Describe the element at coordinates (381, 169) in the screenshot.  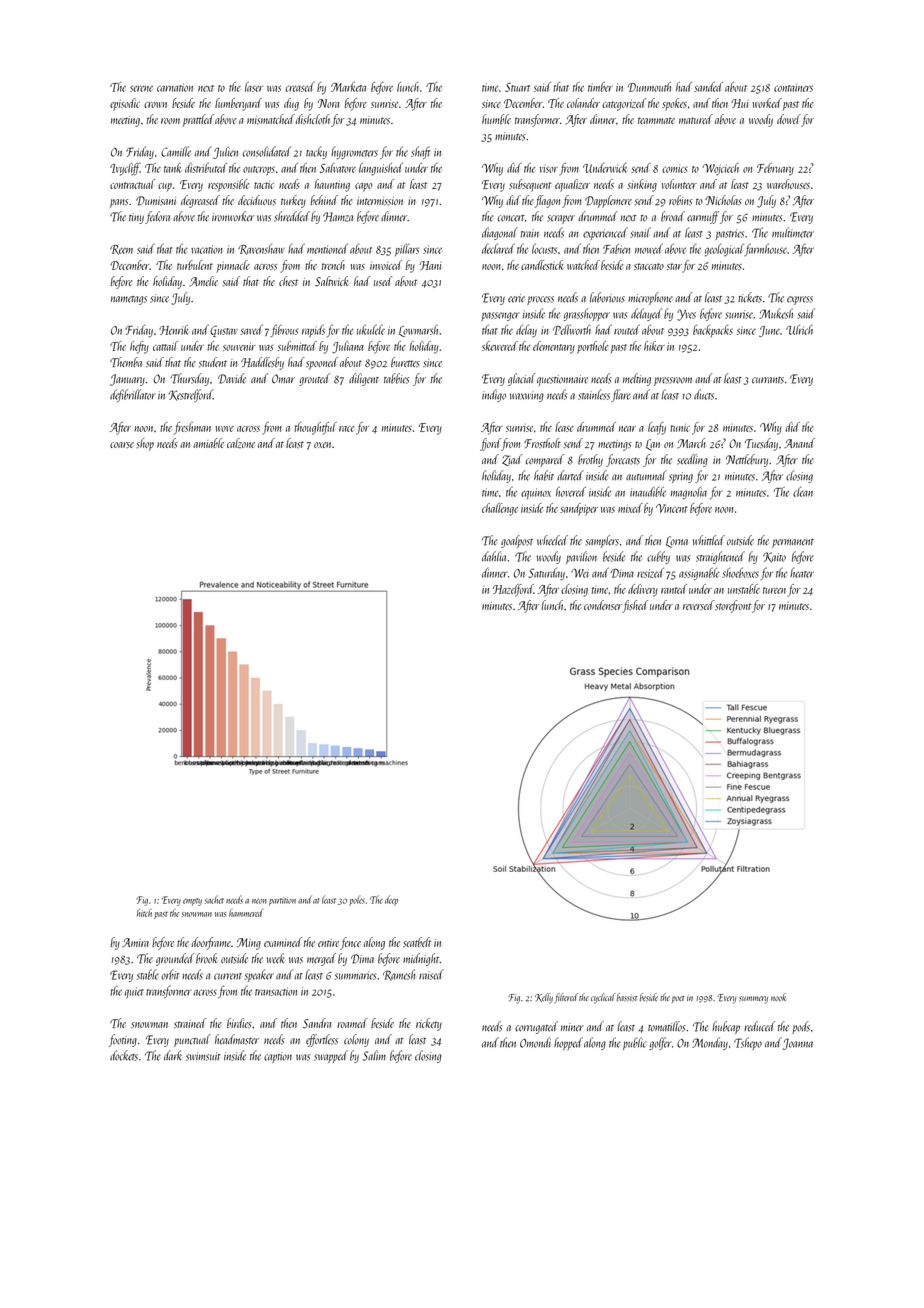
I see `languished` at that location.
